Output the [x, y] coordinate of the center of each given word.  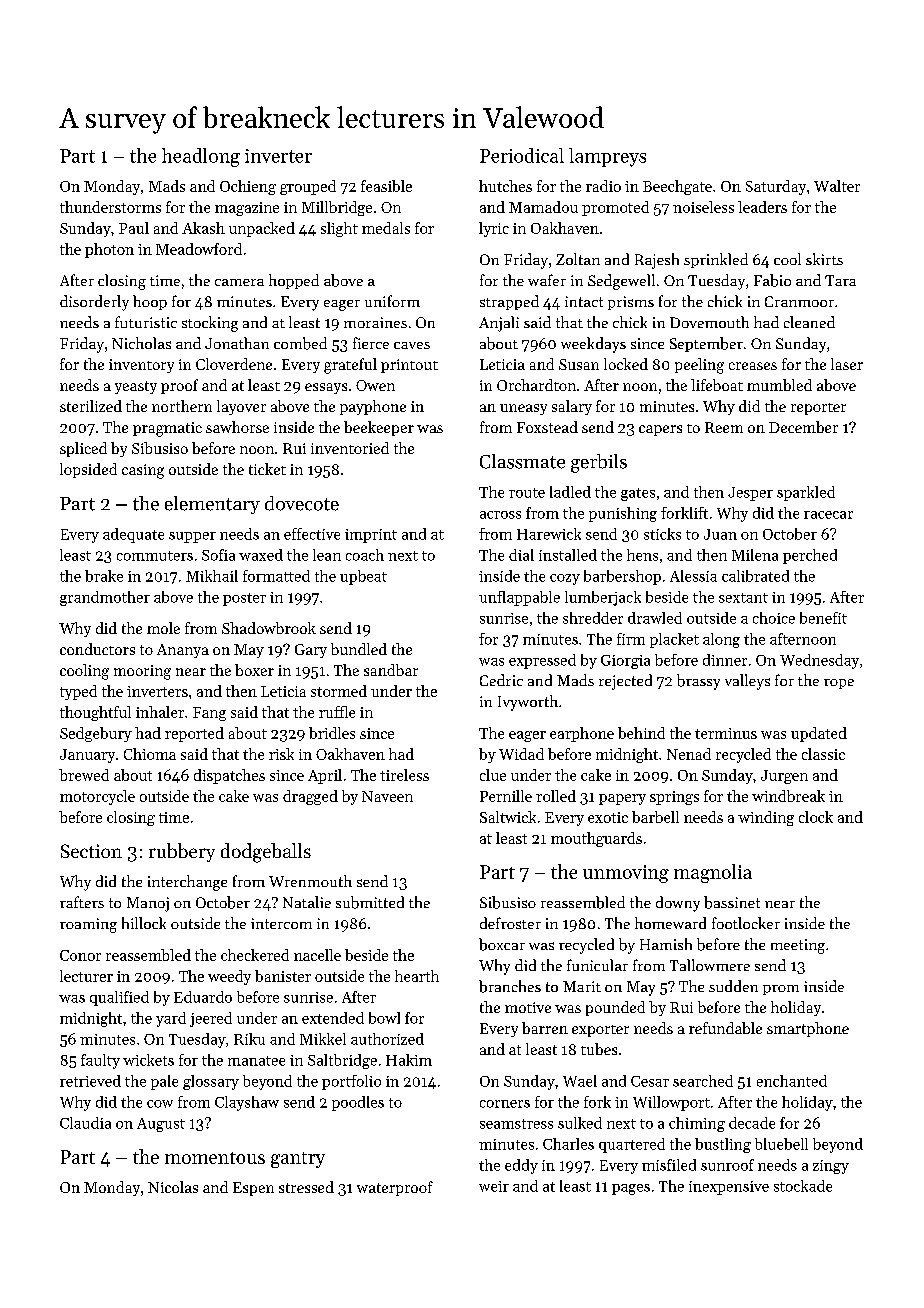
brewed [84, 775]
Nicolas [173, 1187]
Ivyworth [528, 703]
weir [494, 1186]
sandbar [391, 670]
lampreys [607, 157]
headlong [201, 157]
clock [816, 817]
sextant [743, 598]
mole [163, 628]
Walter [837, 186]
